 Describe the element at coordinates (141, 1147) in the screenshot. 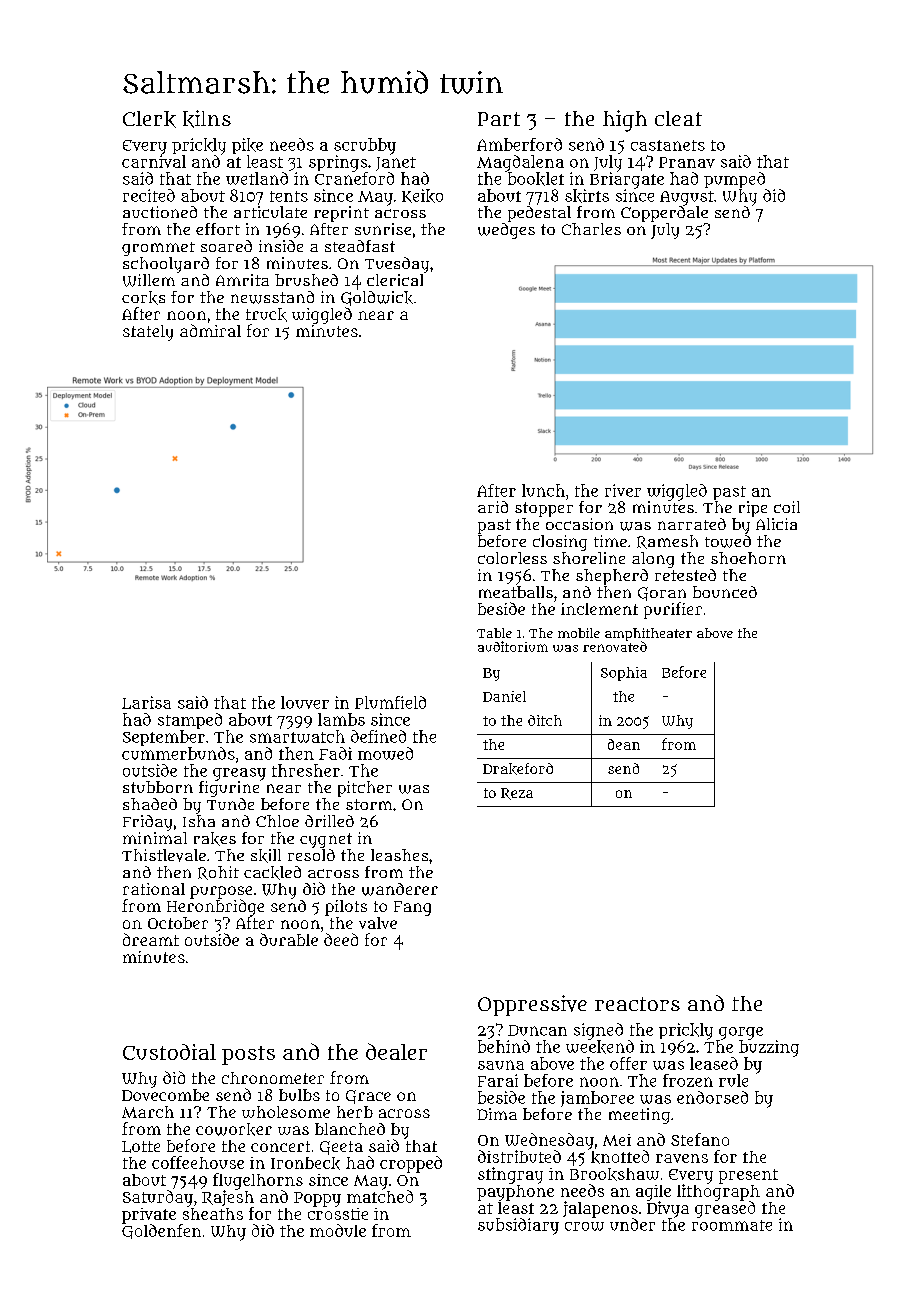

I see `Lotte` at that location.
